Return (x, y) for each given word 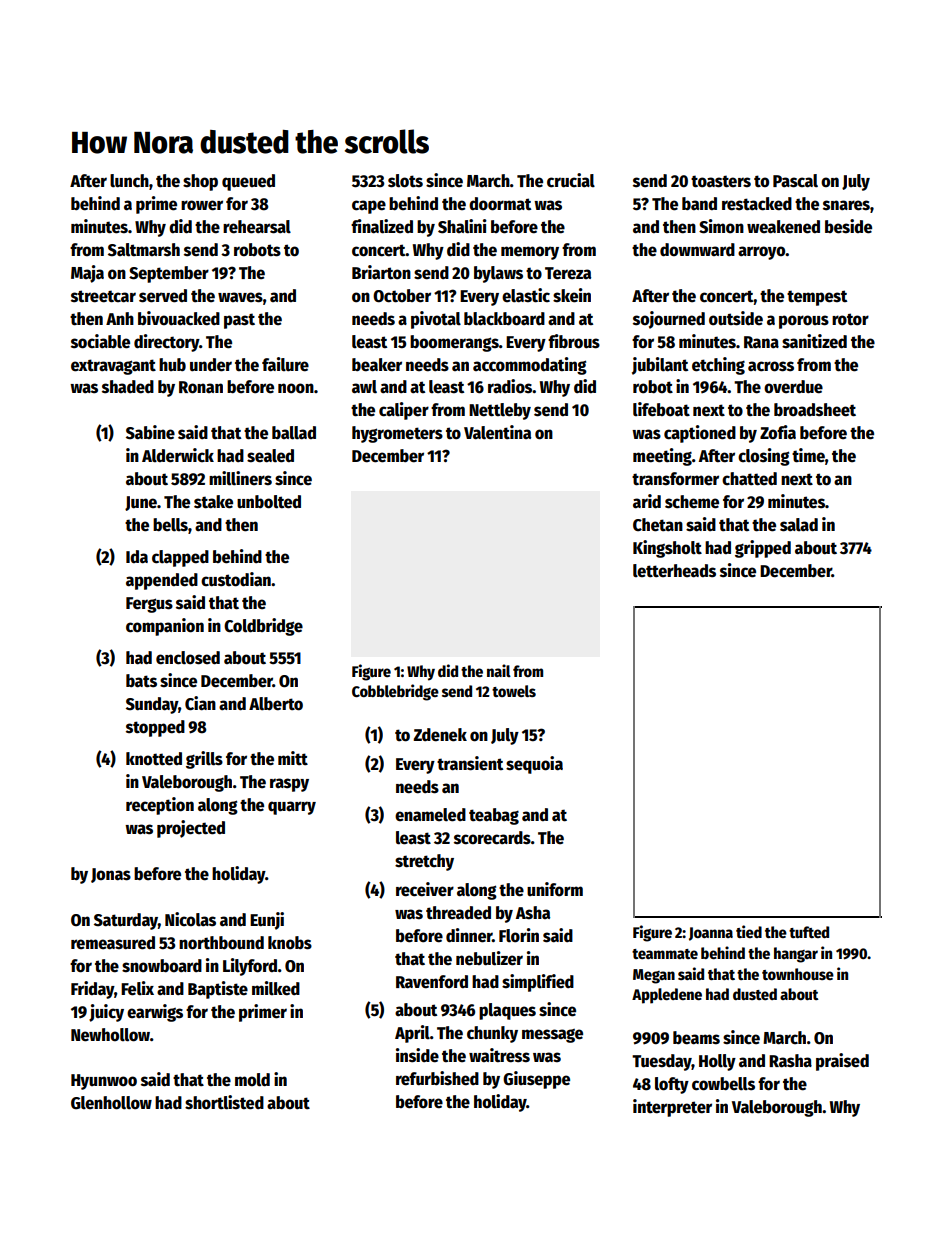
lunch (129, 181)
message (552, 1036)
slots (405, 181)
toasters (721, 181)
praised (842, 1062)
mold (252, 1080)
